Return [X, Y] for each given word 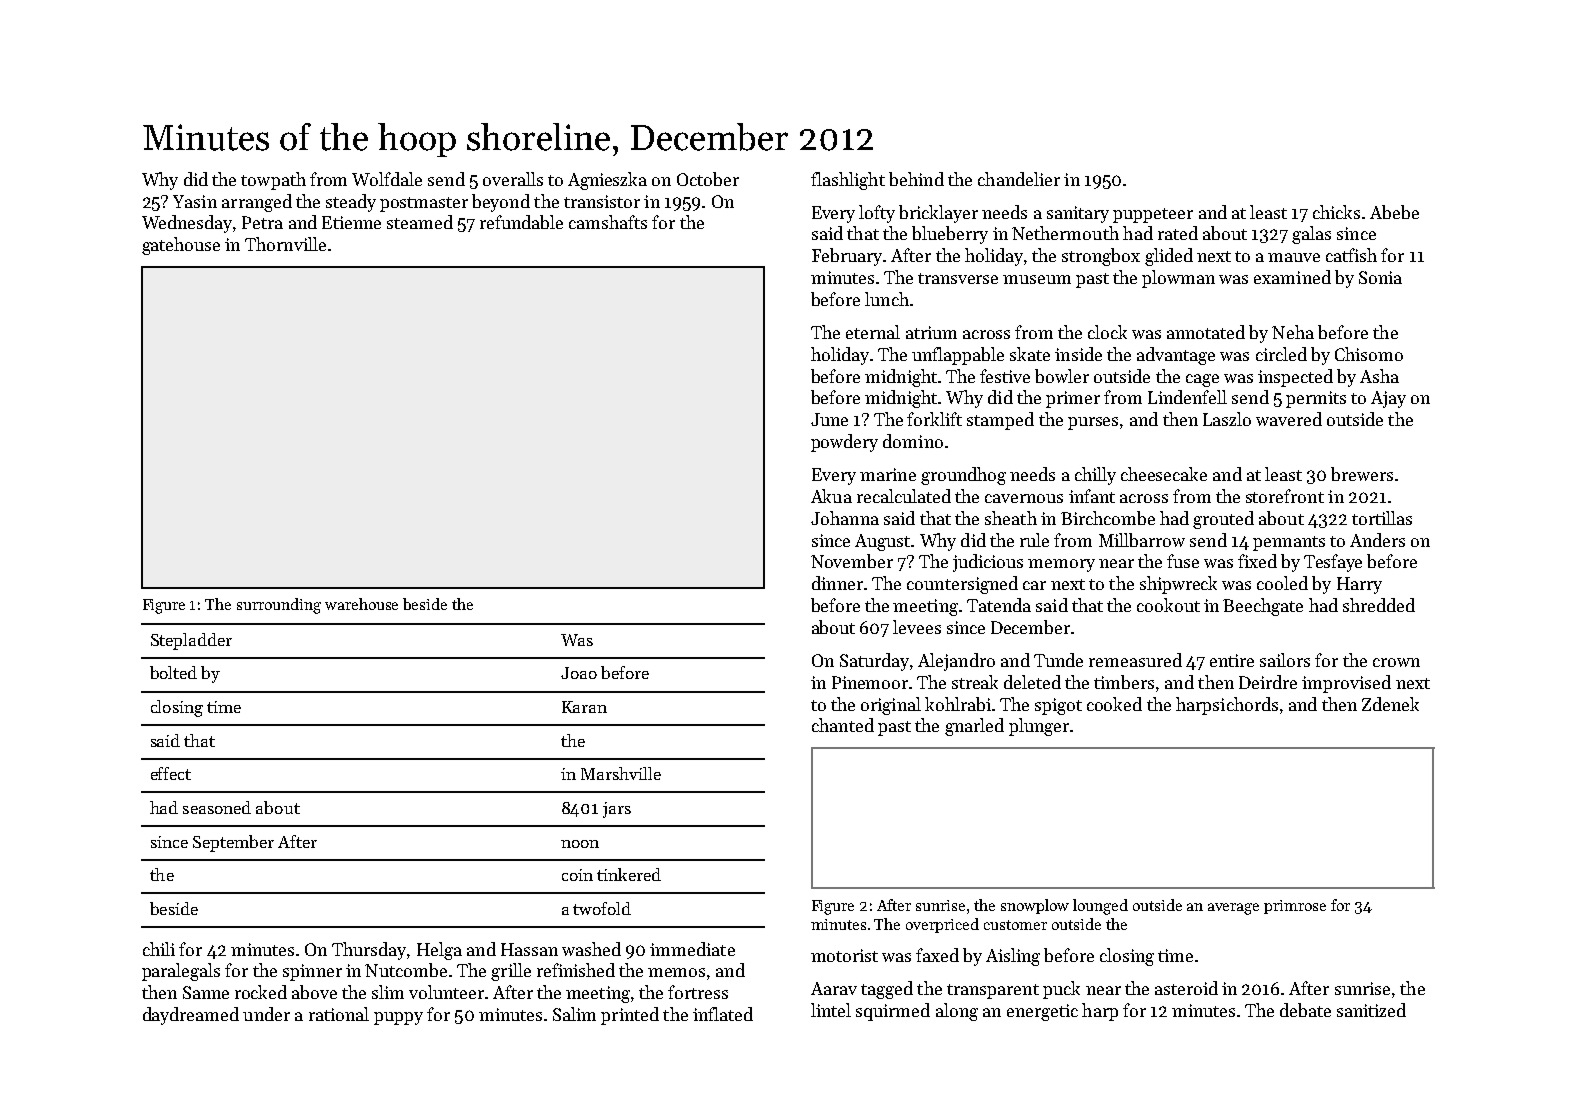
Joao [579, 673]
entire [1232, 660]
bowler [1062, 376]
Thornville [285, 244]
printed [630, 1016]
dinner [837, 583]
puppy [398, 1018]
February [847, 257]
